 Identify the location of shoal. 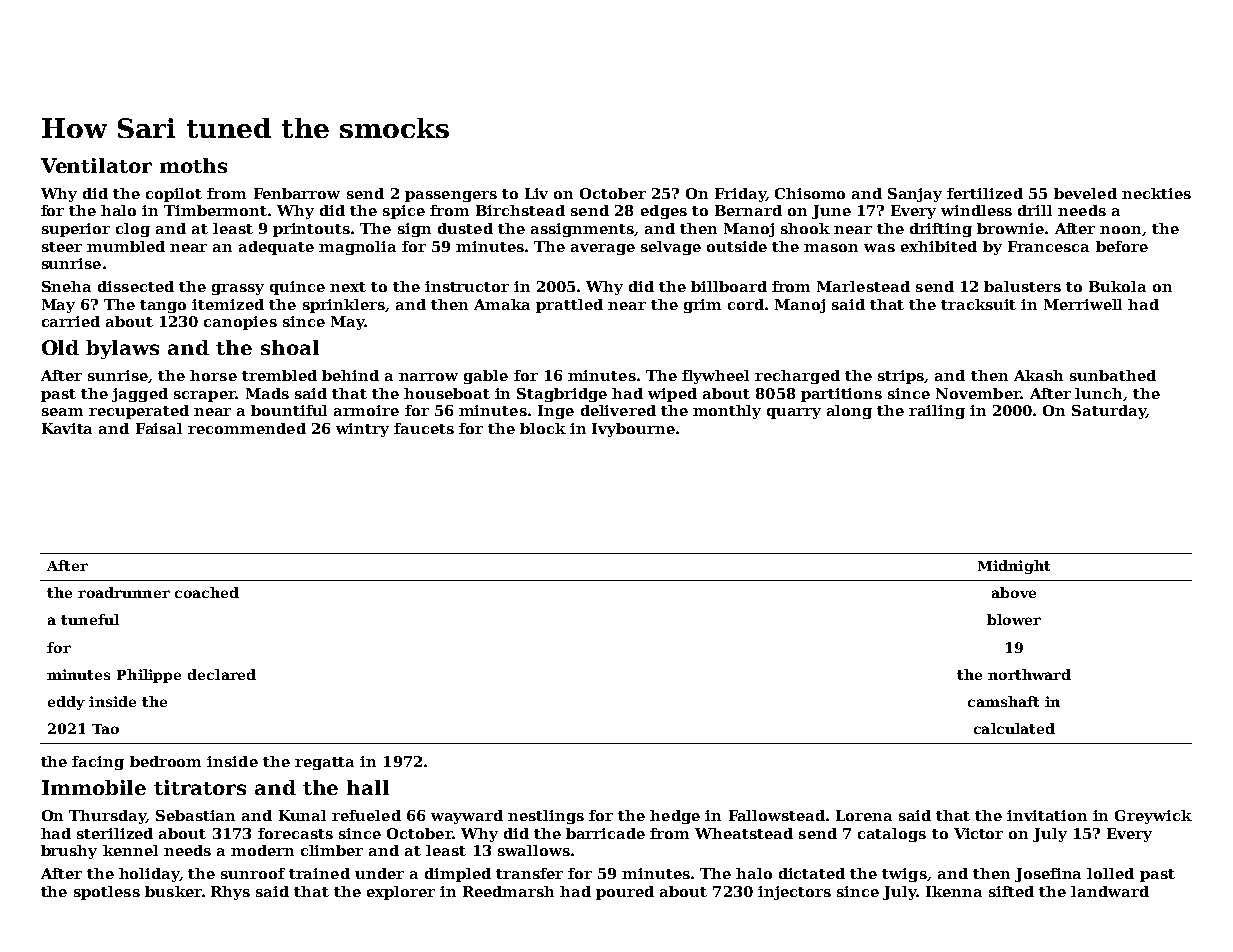
(290, 347).
